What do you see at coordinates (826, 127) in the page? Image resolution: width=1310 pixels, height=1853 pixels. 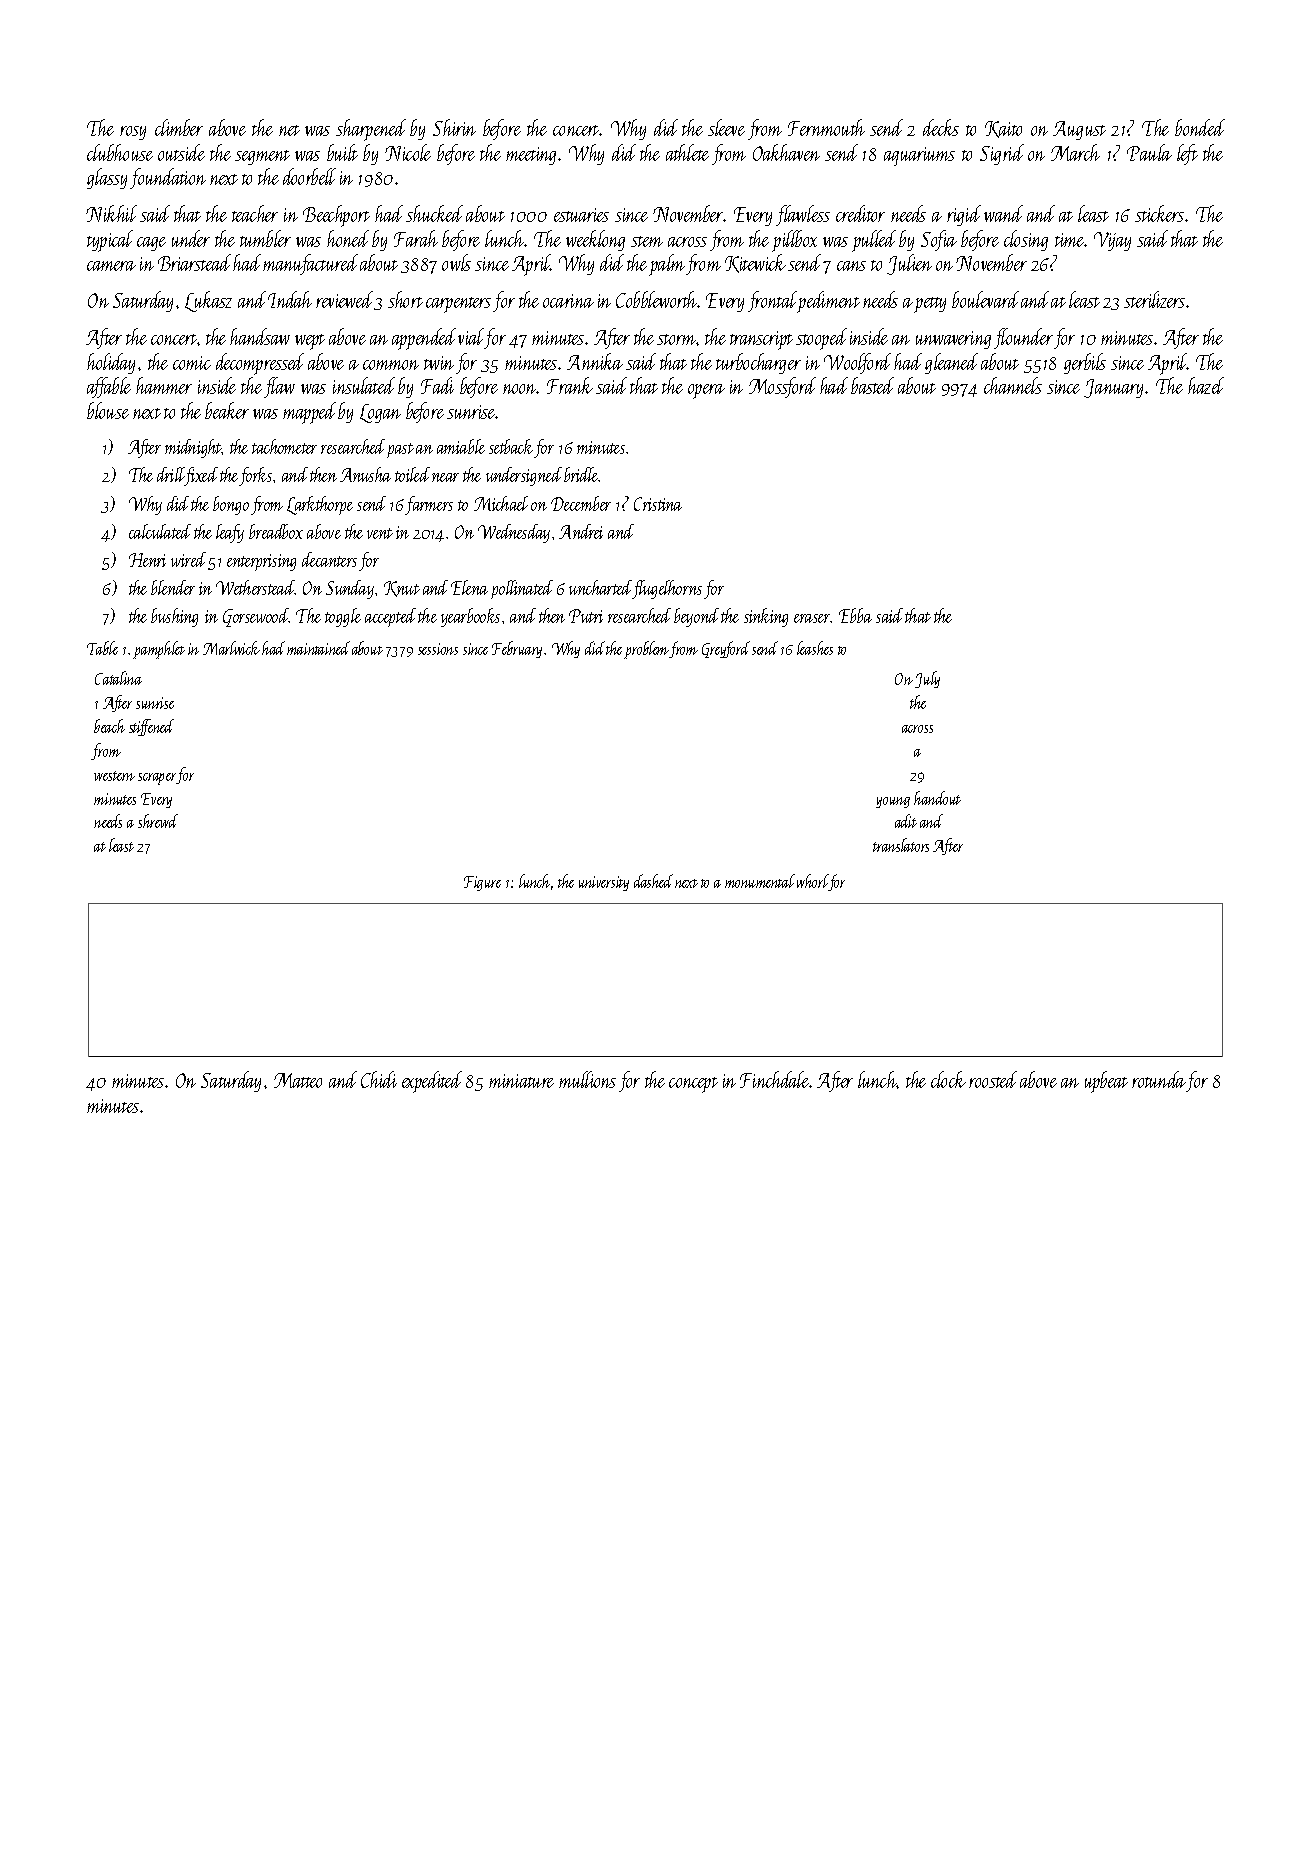 I see `Fernmouth` at bounding box center [826, 127].
